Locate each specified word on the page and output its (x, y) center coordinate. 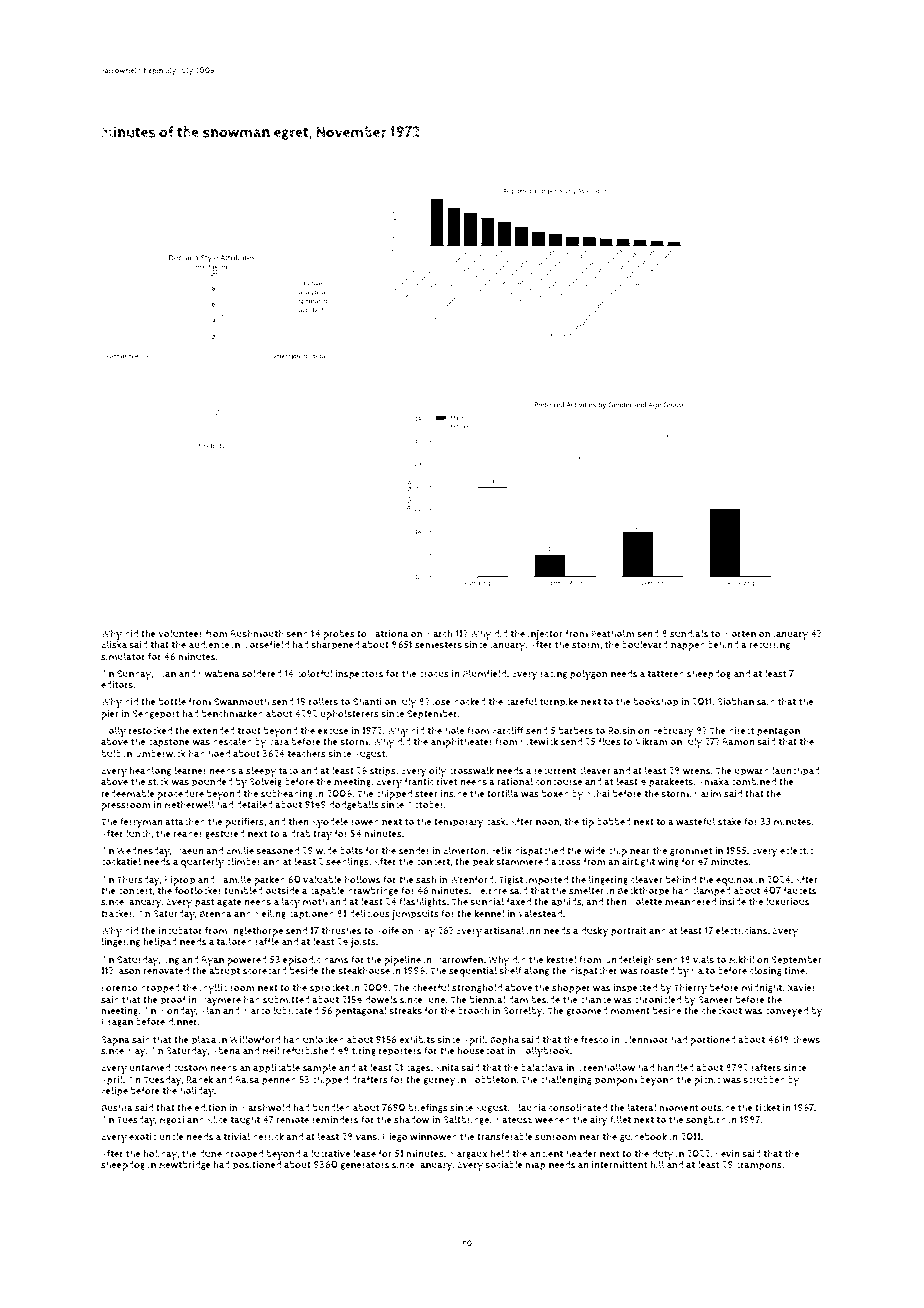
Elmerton (464, 850)
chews (806, 1039)
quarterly (202, 862)
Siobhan (735, 701)
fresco (595, 1039)
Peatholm (613, 633)
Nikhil (742, 959)
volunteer (180, 633)
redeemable (128, 793)
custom (190, 1068)
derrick (268, 1136)
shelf (510, 970)
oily (437, 771)
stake (730, 821)
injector (545, 635)
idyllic (213, 988)
